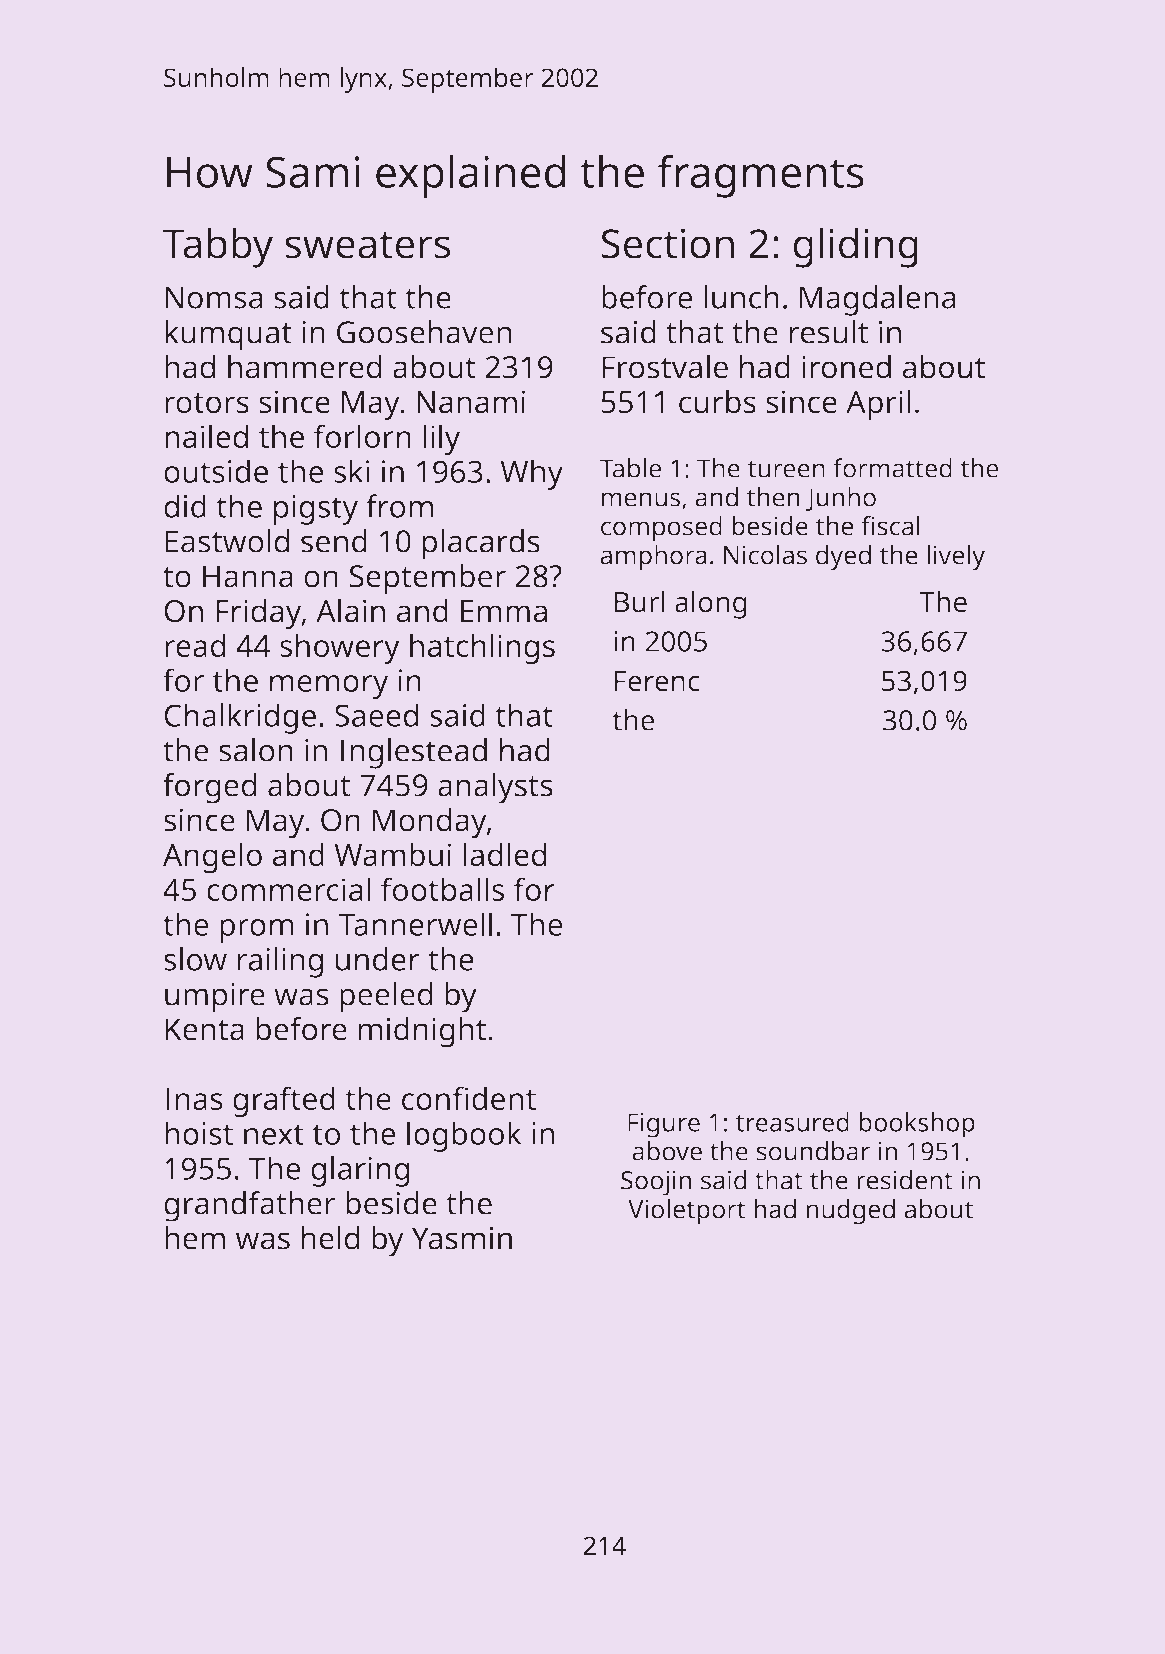  What do you see at coordinates (362, 436) in the screenshot?
I see `forlorn` at bounding box center [362, 436].
